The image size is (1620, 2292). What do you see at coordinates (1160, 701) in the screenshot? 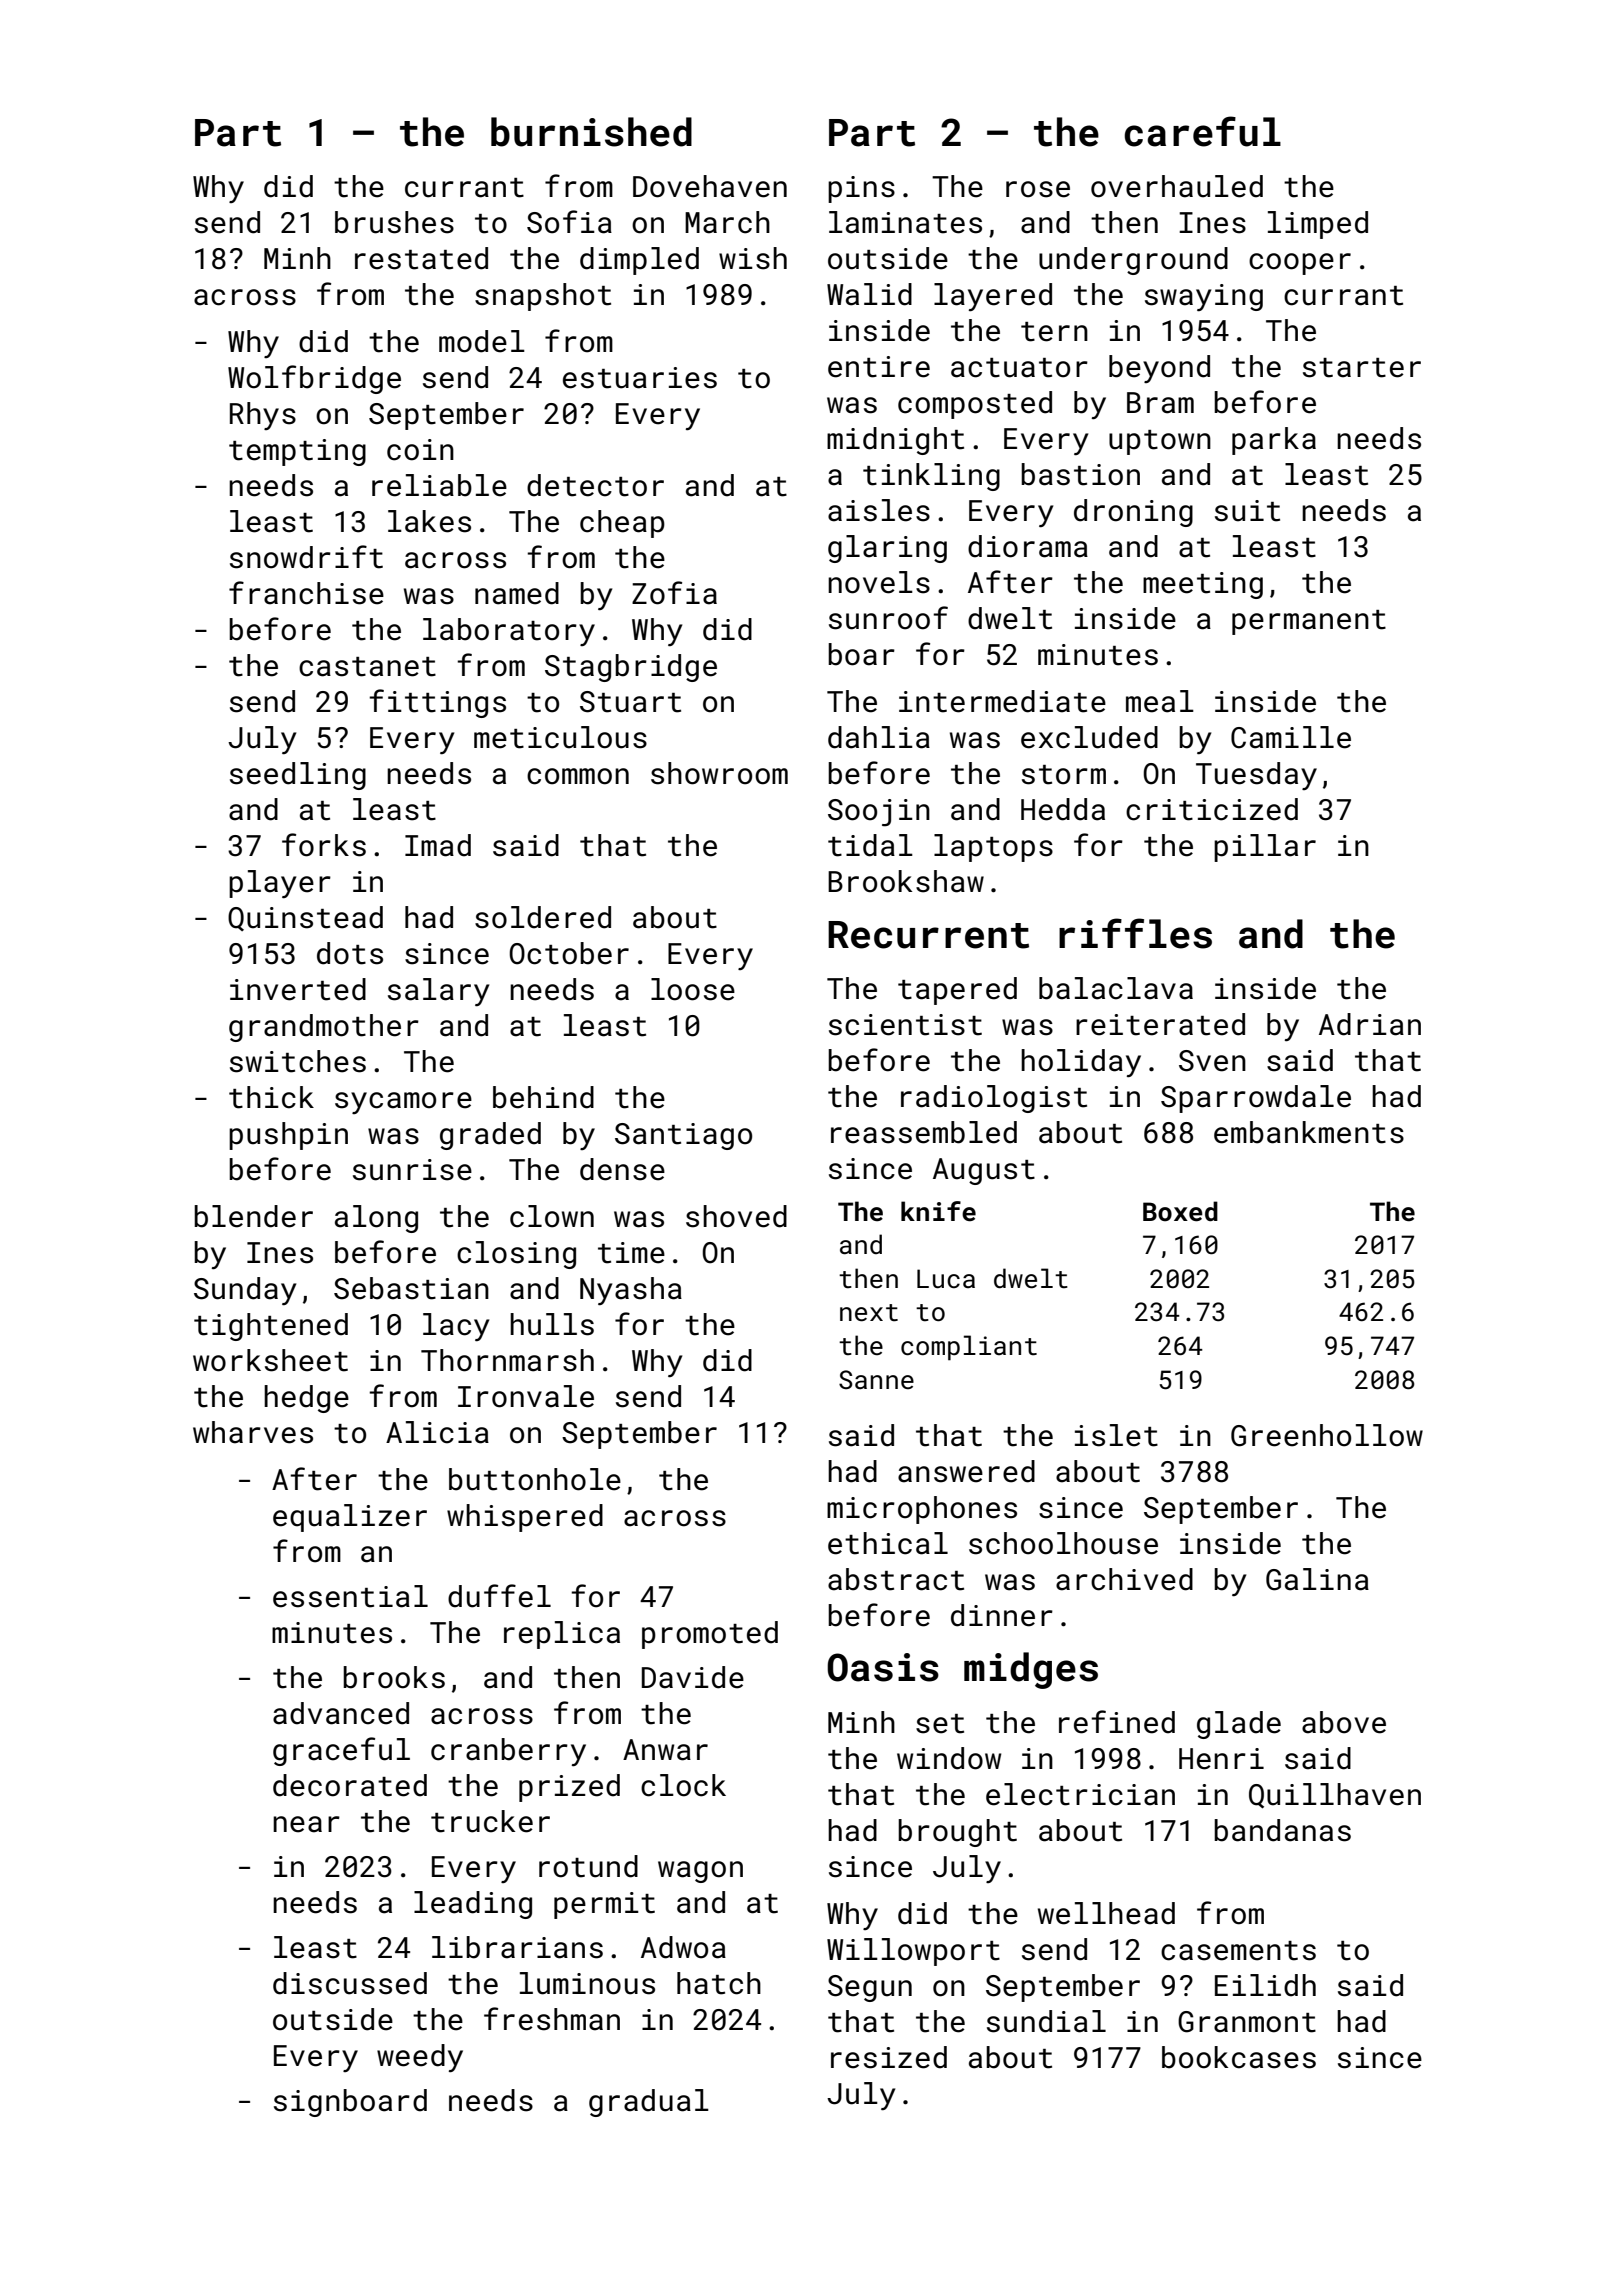
I see `meal` at bounding box center [1160, 701].
